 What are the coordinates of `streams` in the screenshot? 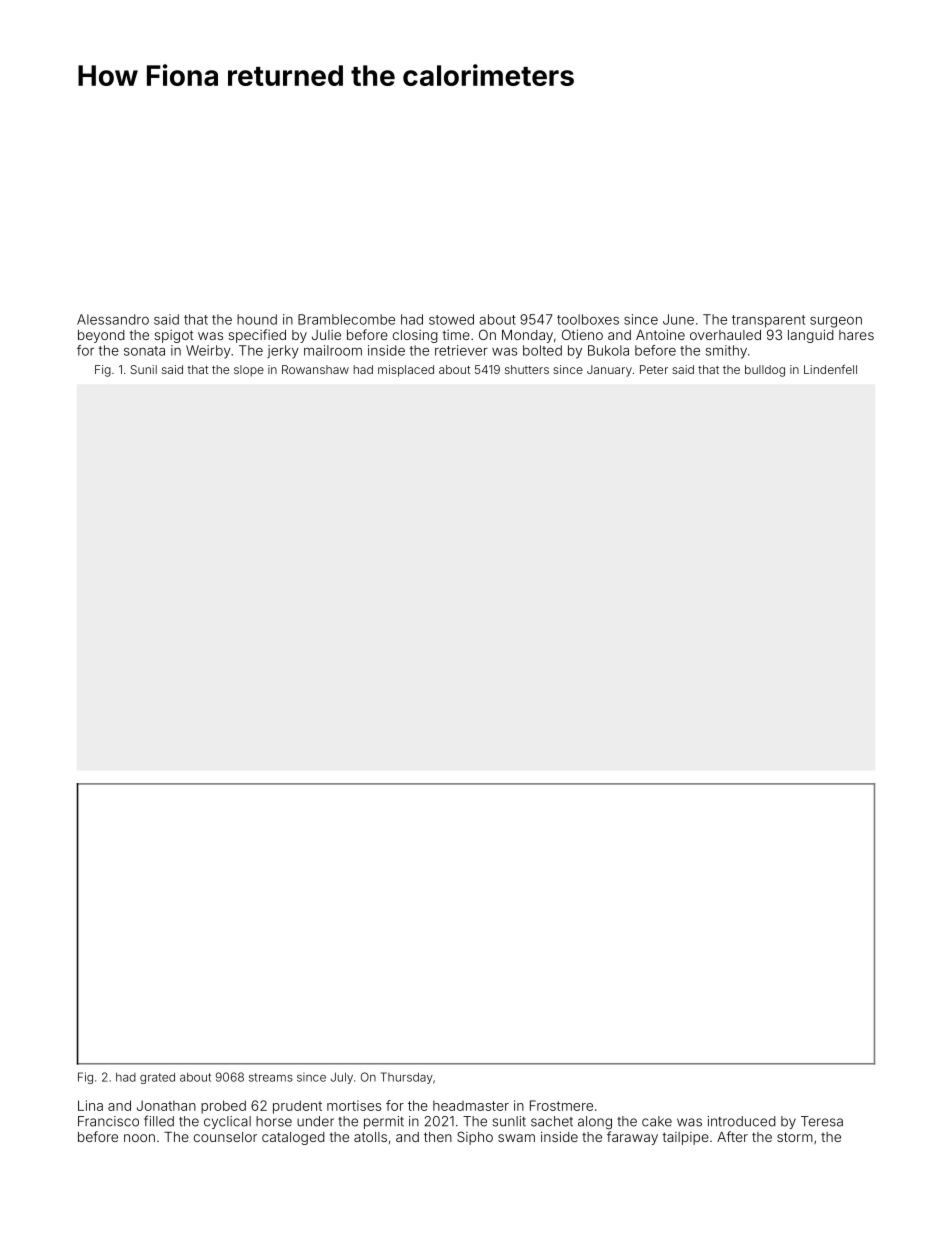 It's located at (271, 1077).
